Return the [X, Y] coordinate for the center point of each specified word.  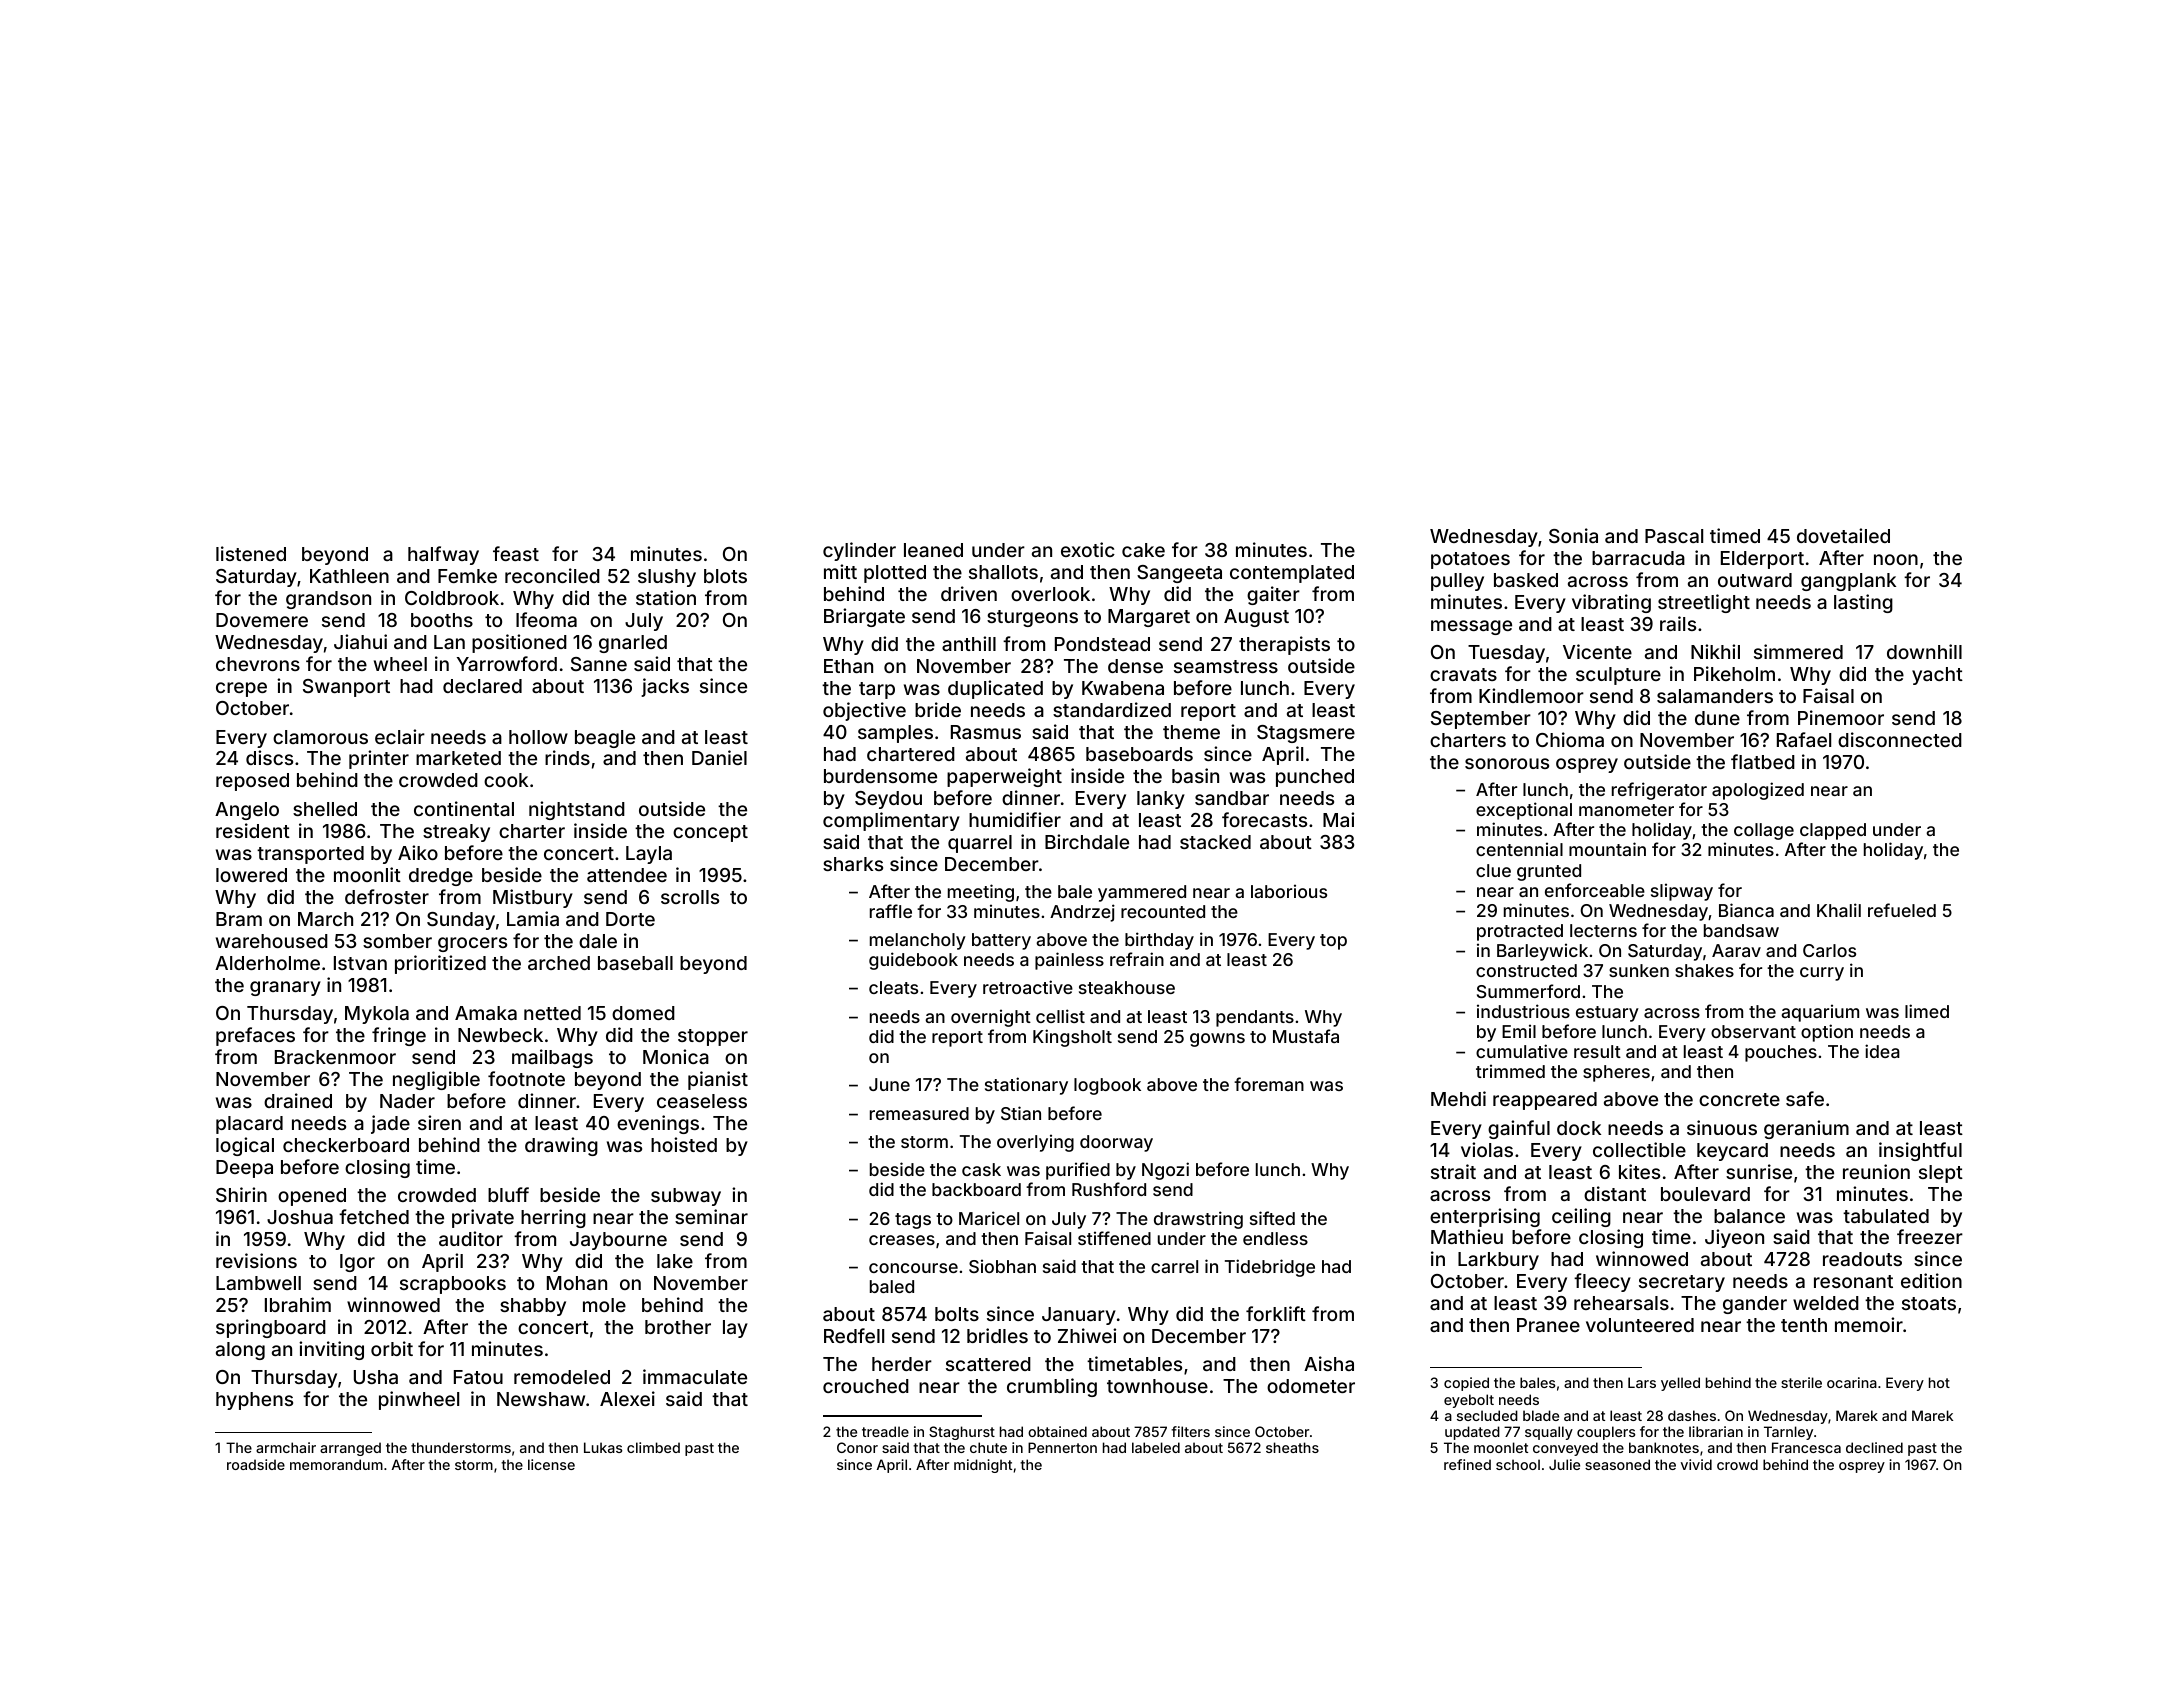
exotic [1088, 549]
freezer [1930, 1236]
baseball [635, 963]
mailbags [552, 1058]
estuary [1607, 1014]
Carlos [1829, 950]
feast [516, 553]
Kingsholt [1072, 1038]
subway [686, 1197]
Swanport [346, 688]
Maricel [989, 1218]
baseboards [1139, 754]
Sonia [1573, 535]
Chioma [1570, 739]
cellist [1060, 1016]
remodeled [562, 1377]
